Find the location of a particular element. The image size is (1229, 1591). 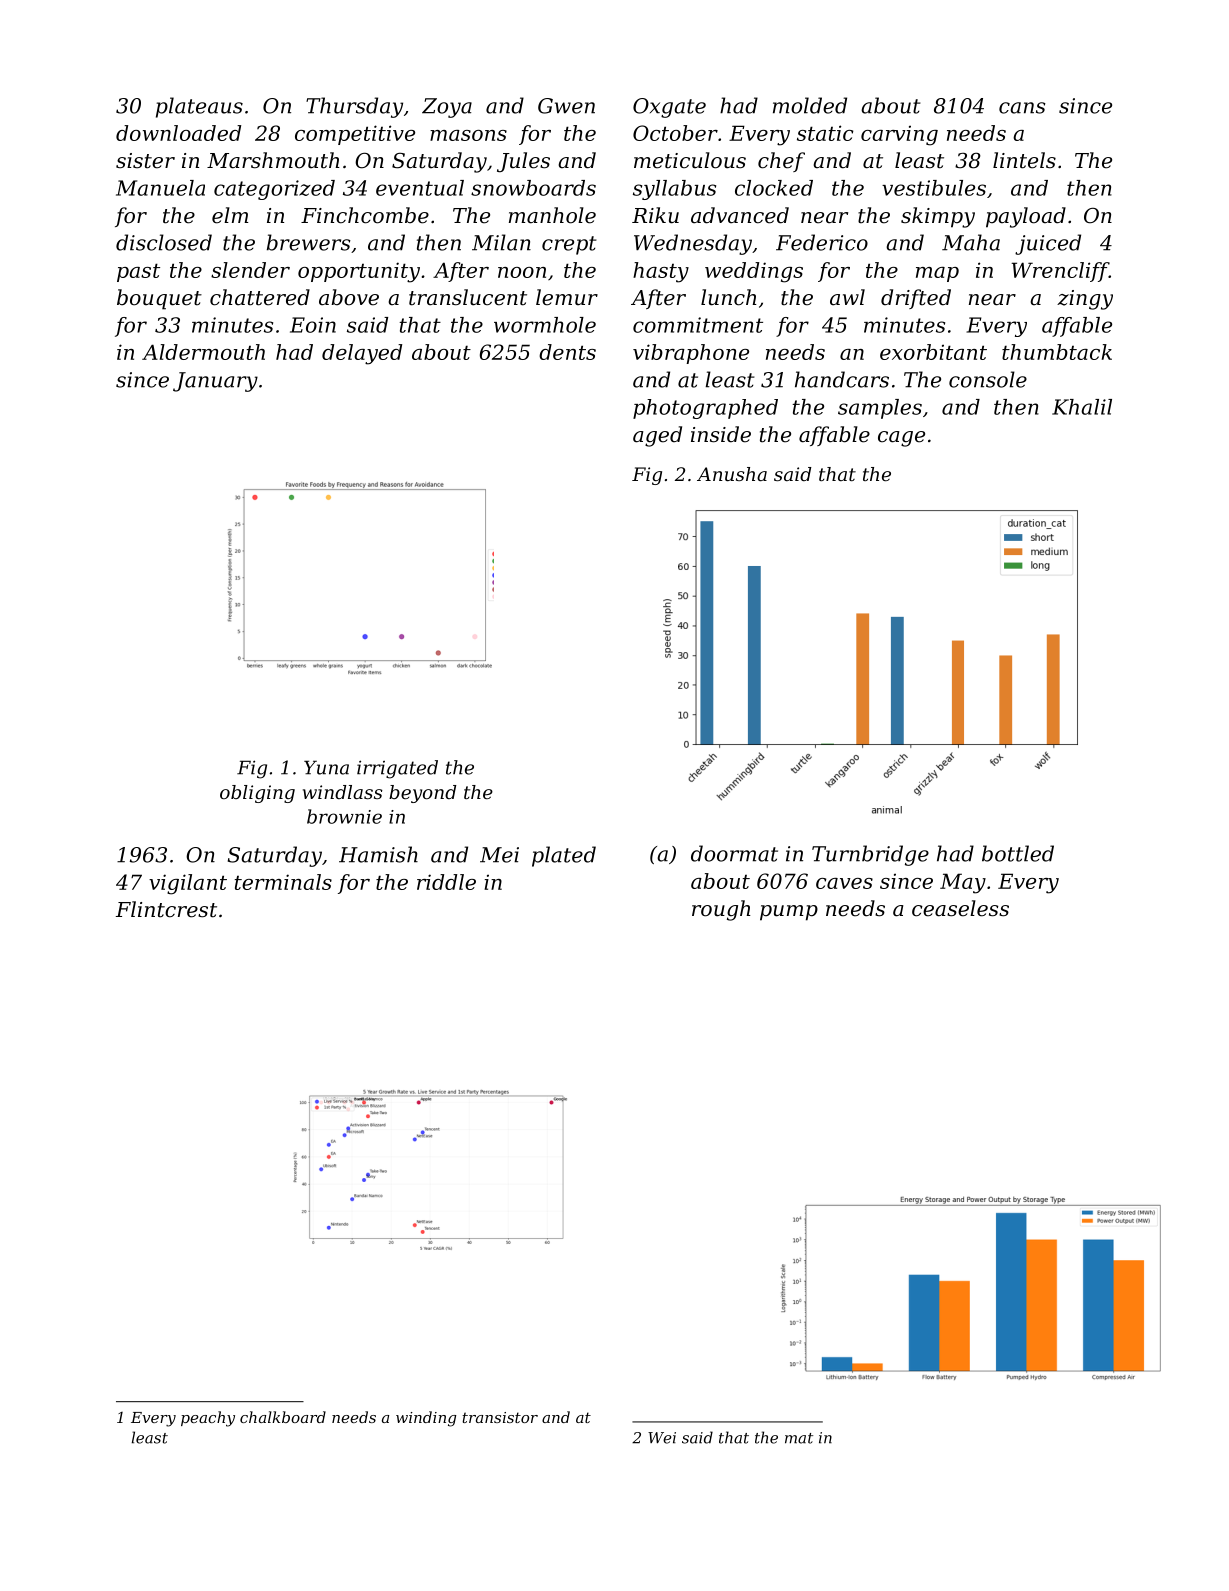

Gwen is located at coordinates (566, 106).
